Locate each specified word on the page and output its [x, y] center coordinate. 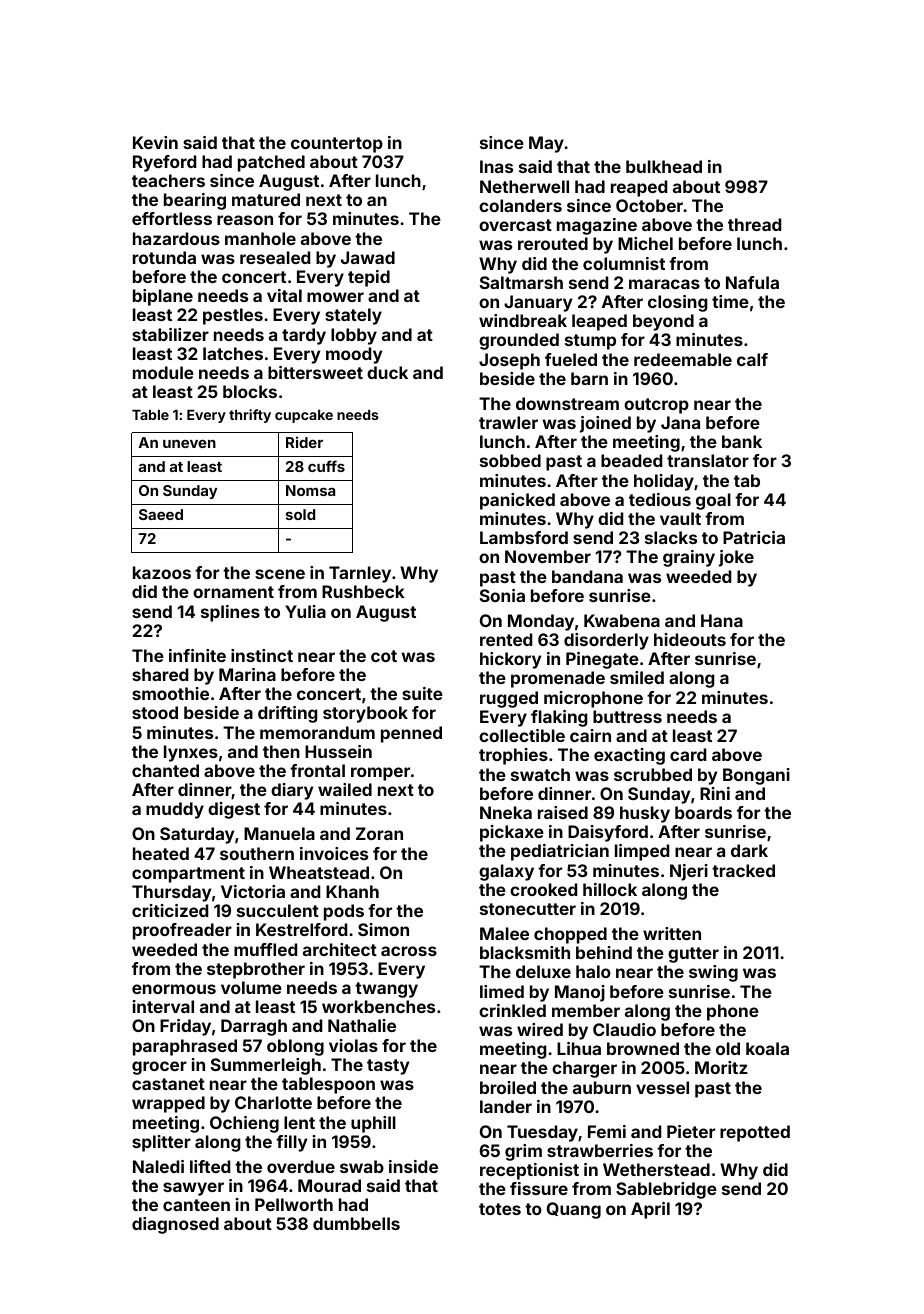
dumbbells [356, 1223]
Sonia [502, 595]
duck [387, 372]
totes [500, 1209]
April [650, 1210]
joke [736, 558]
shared [160, 674]
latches [233, 353]
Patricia [754, 537]
